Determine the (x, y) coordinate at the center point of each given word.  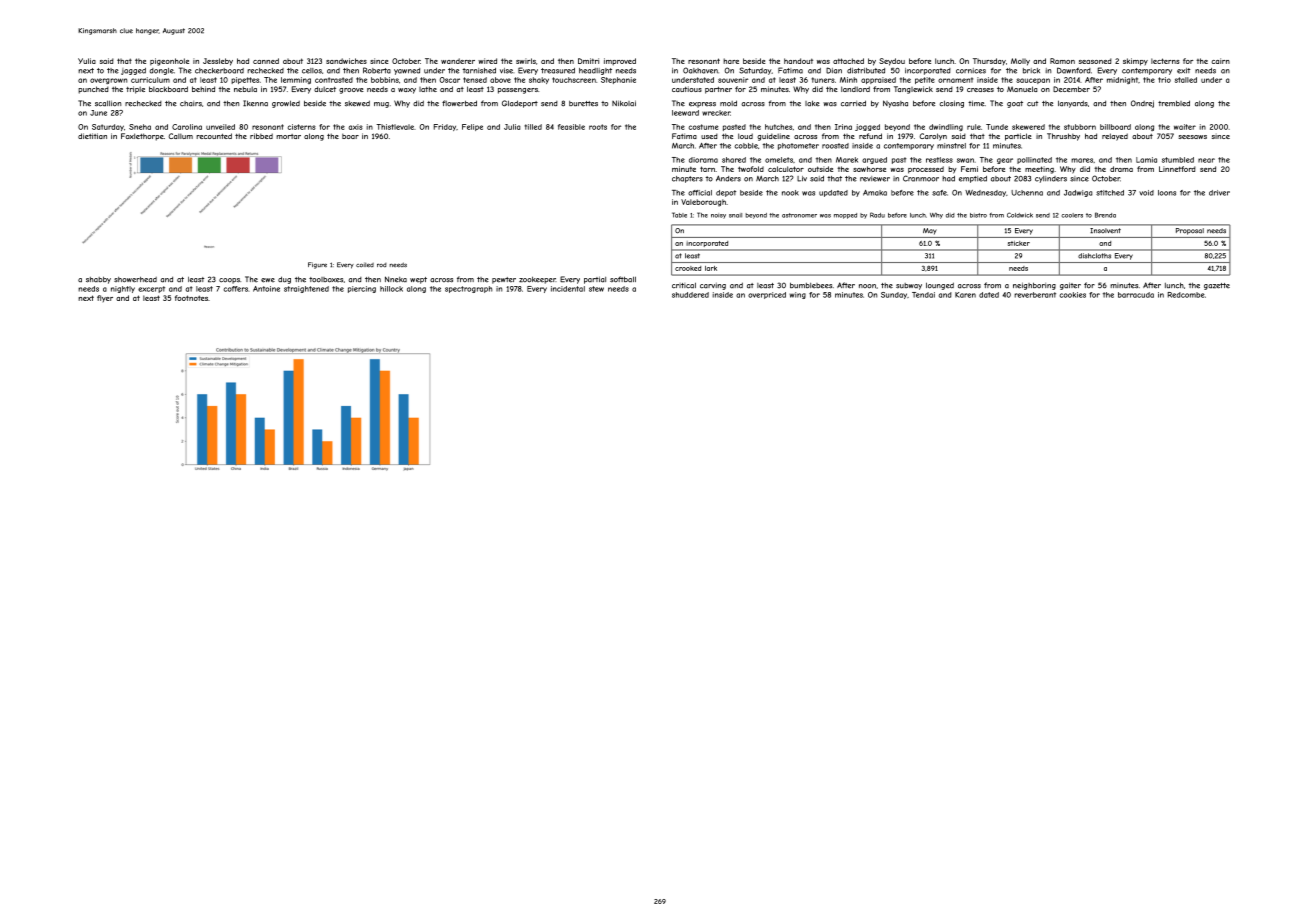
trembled (1174, 103)
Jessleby (218, 62)
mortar (288, 136)
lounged (940, 286)
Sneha (140, 127)
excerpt (151, 289)
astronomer (799, 215)
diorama (703, 160)
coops (229, 281)
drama (1121, 169)
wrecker (716, 113)
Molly (1020, 62)
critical (684, 285)
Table (679, 215)
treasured (558, 71)
